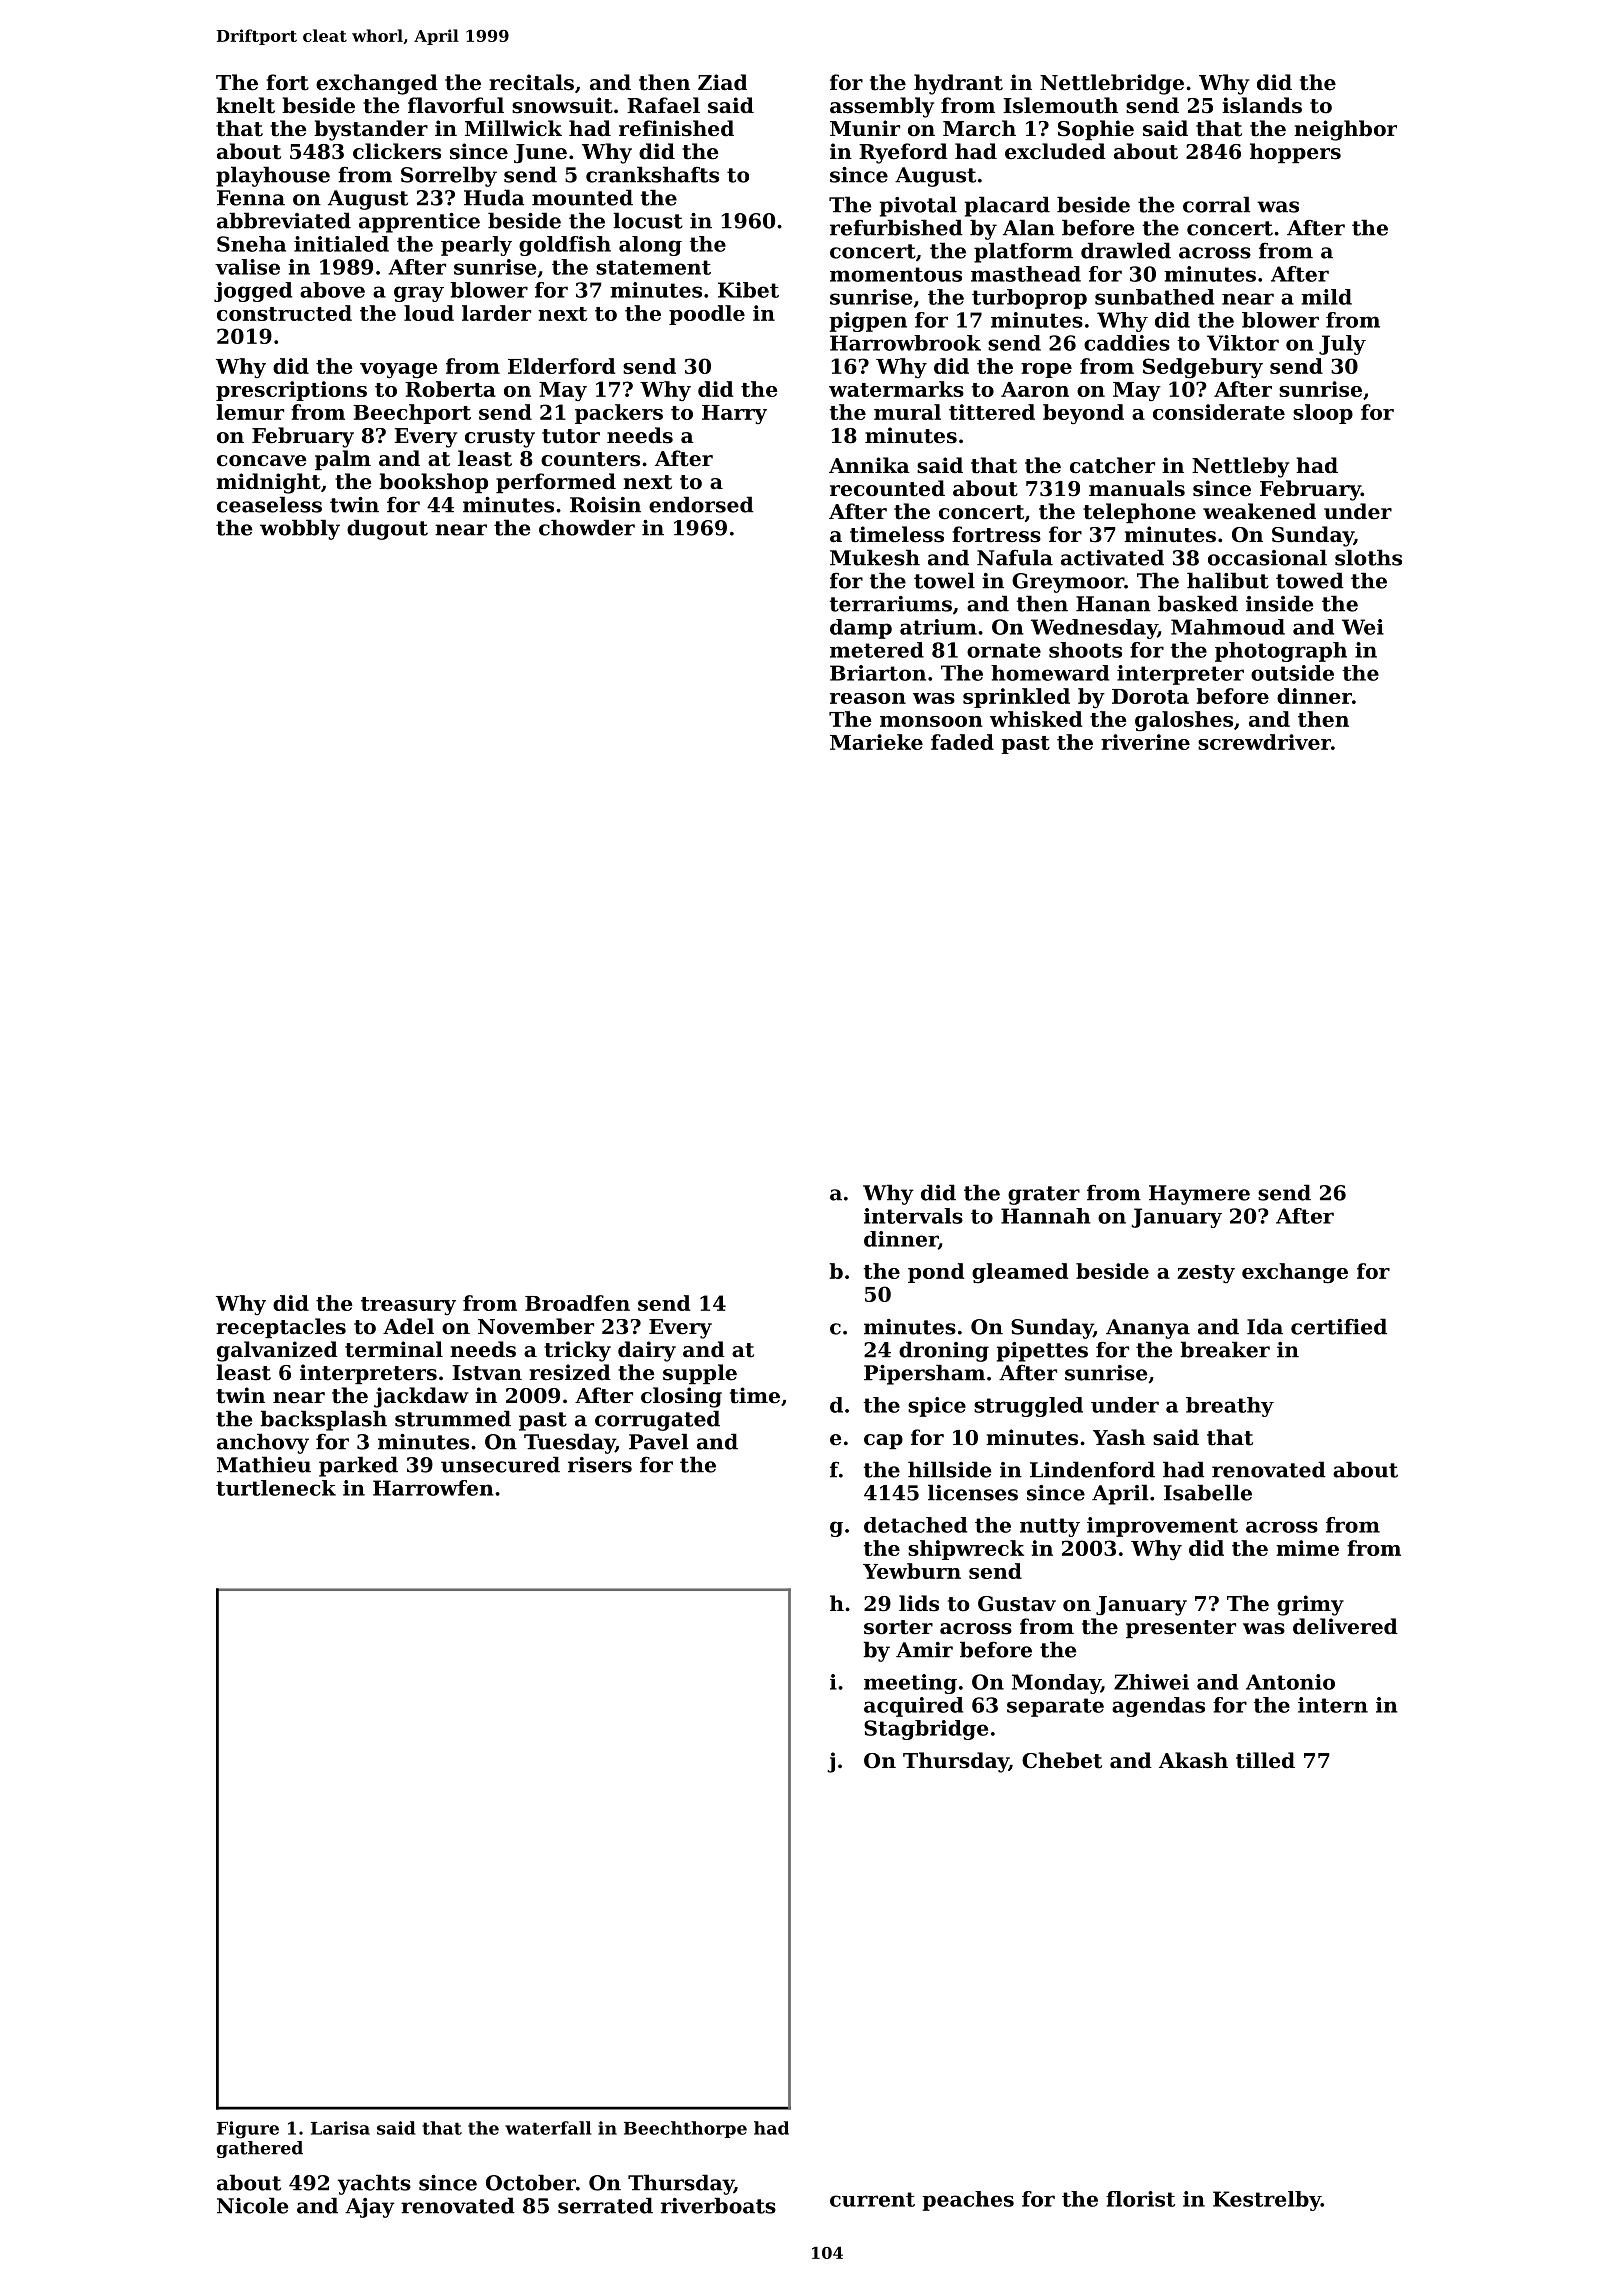  What do you see at coordinates (1264, 742) in the screenshot?
I see `screwdriver` at bounding box center [1264, 742].
